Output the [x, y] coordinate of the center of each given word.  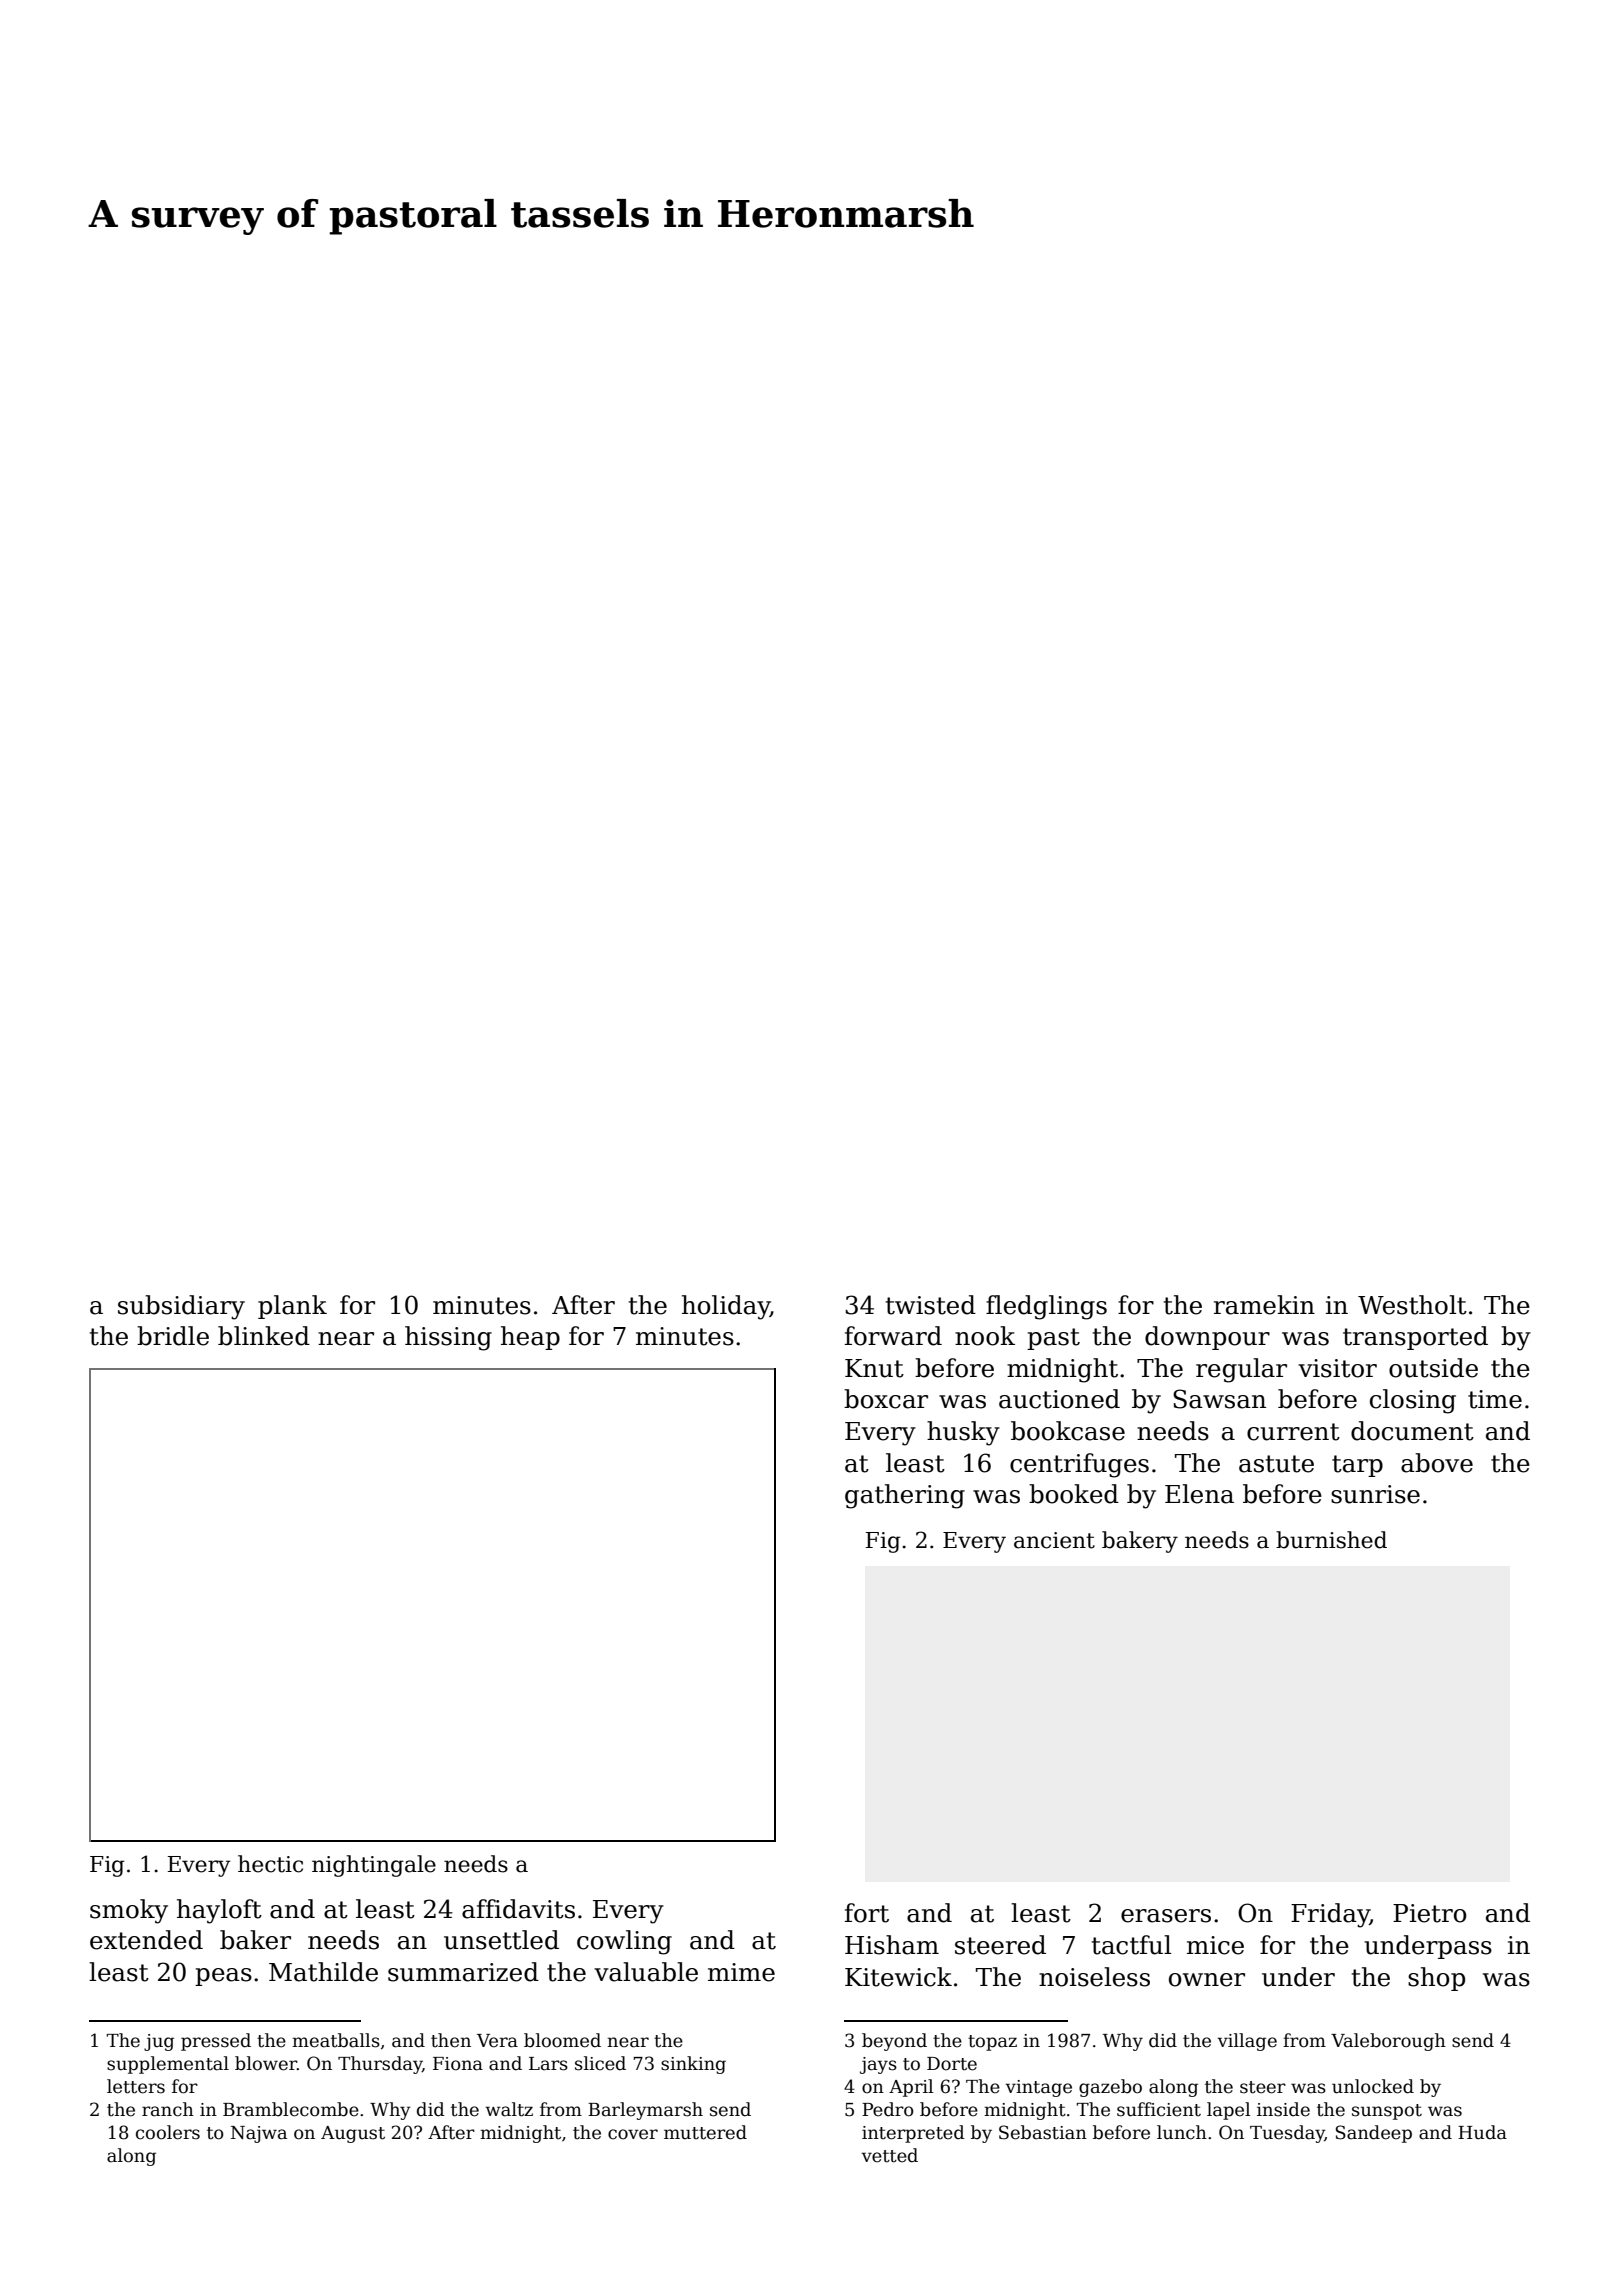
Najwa [259, 2134]
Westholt [1412, 1305]
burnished [1331, 1540]
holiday [726, 1307]
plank [292, 1307]
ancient [1054, 1540]
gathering [905, 1496]
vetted [889, 2155]
